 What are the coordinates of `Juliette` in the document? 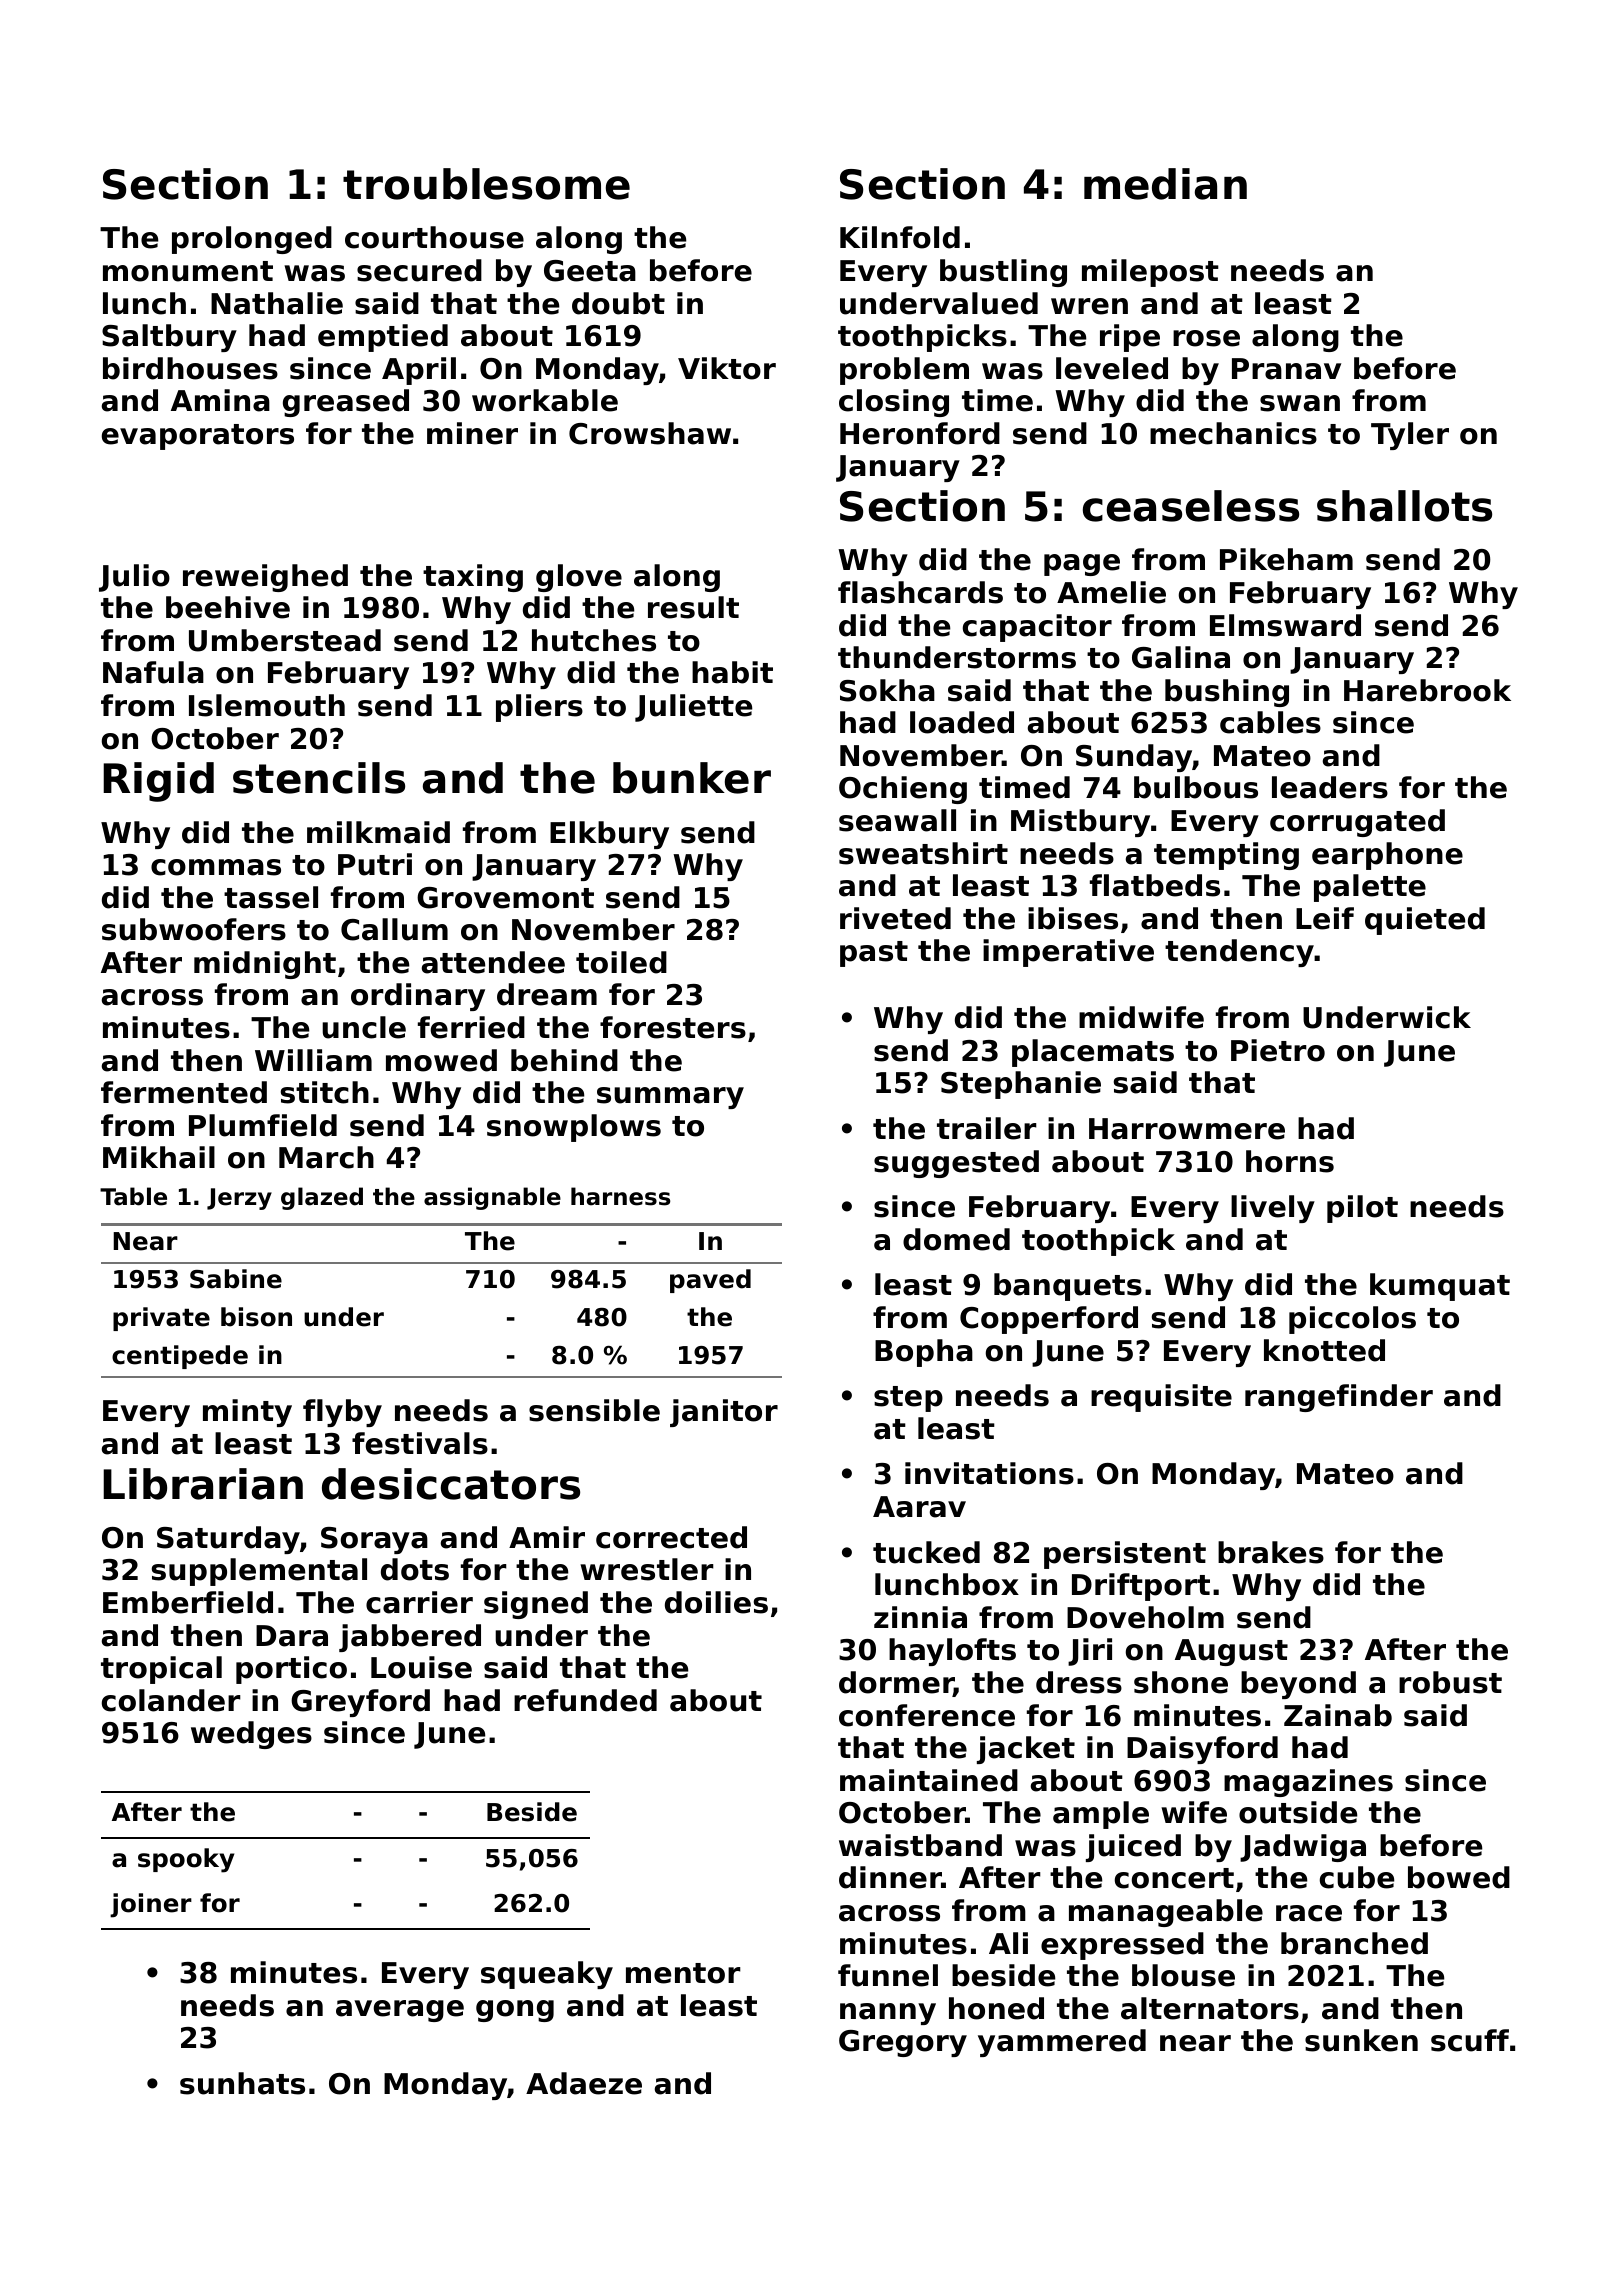 It's located at (693, 708).
